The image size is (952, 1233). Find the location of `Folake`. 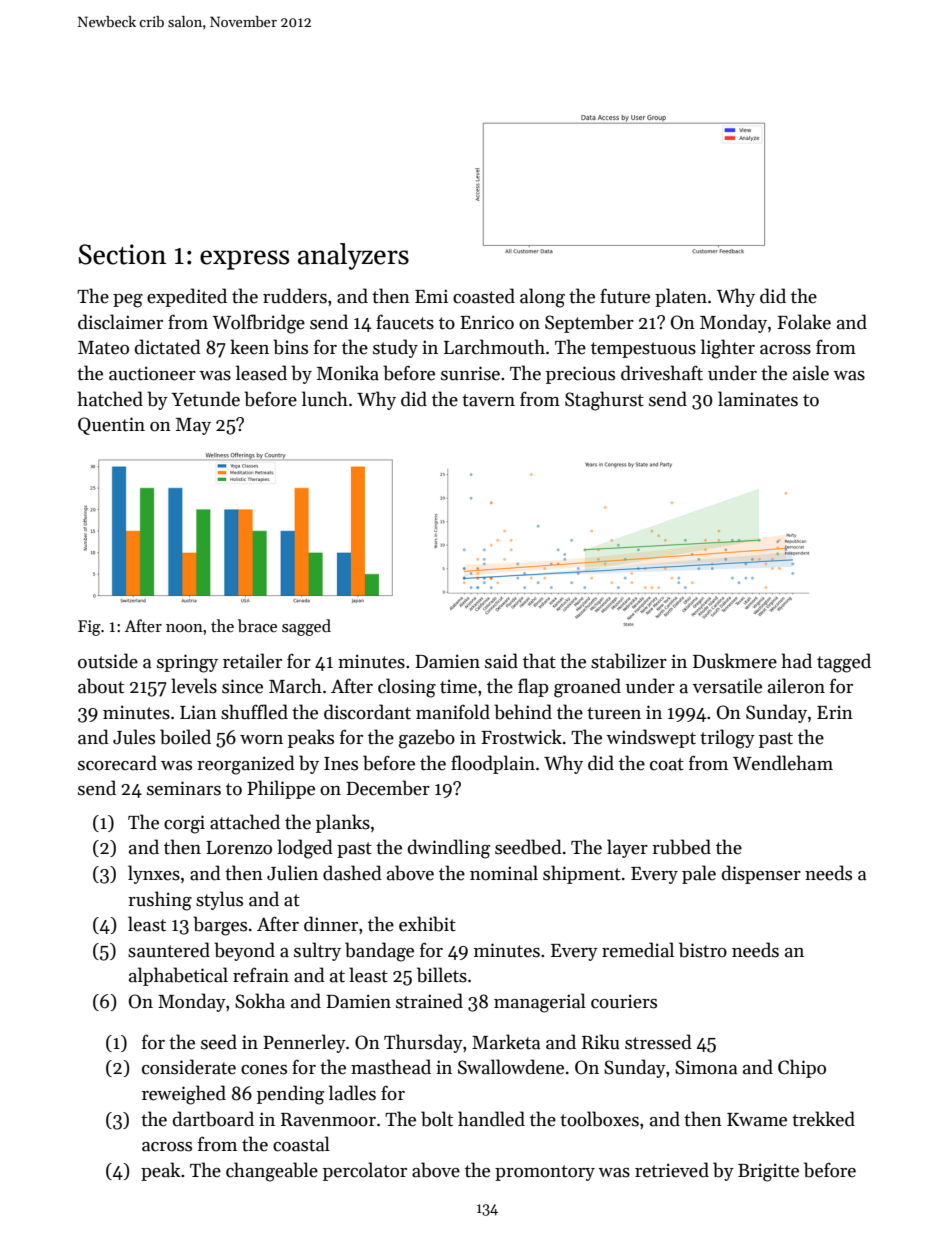

Folake is located at coordinates (804, 322).
